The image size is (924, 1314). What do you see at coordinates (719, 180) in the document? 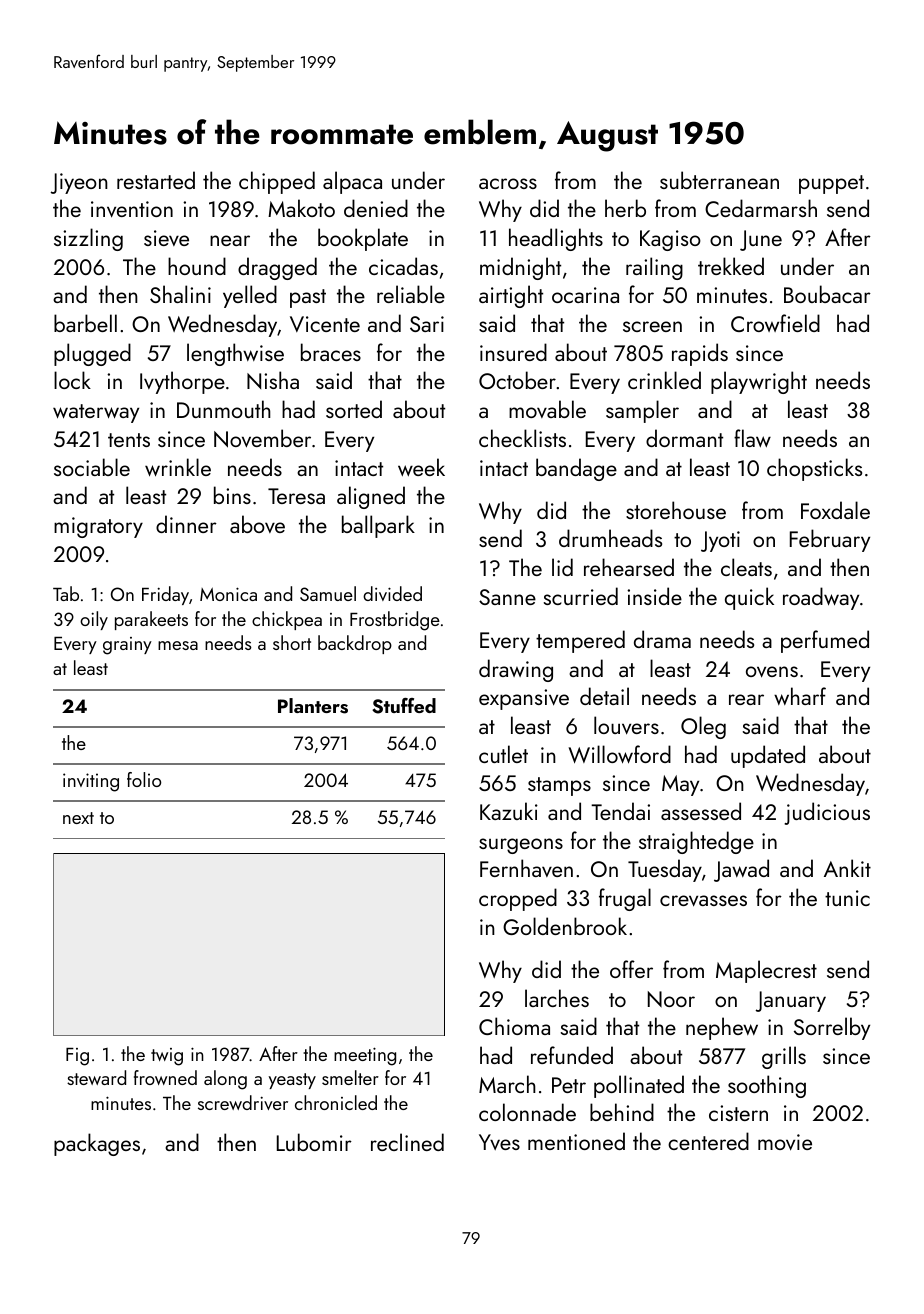
I see `subterranean` at bounding box center [719, 180].
